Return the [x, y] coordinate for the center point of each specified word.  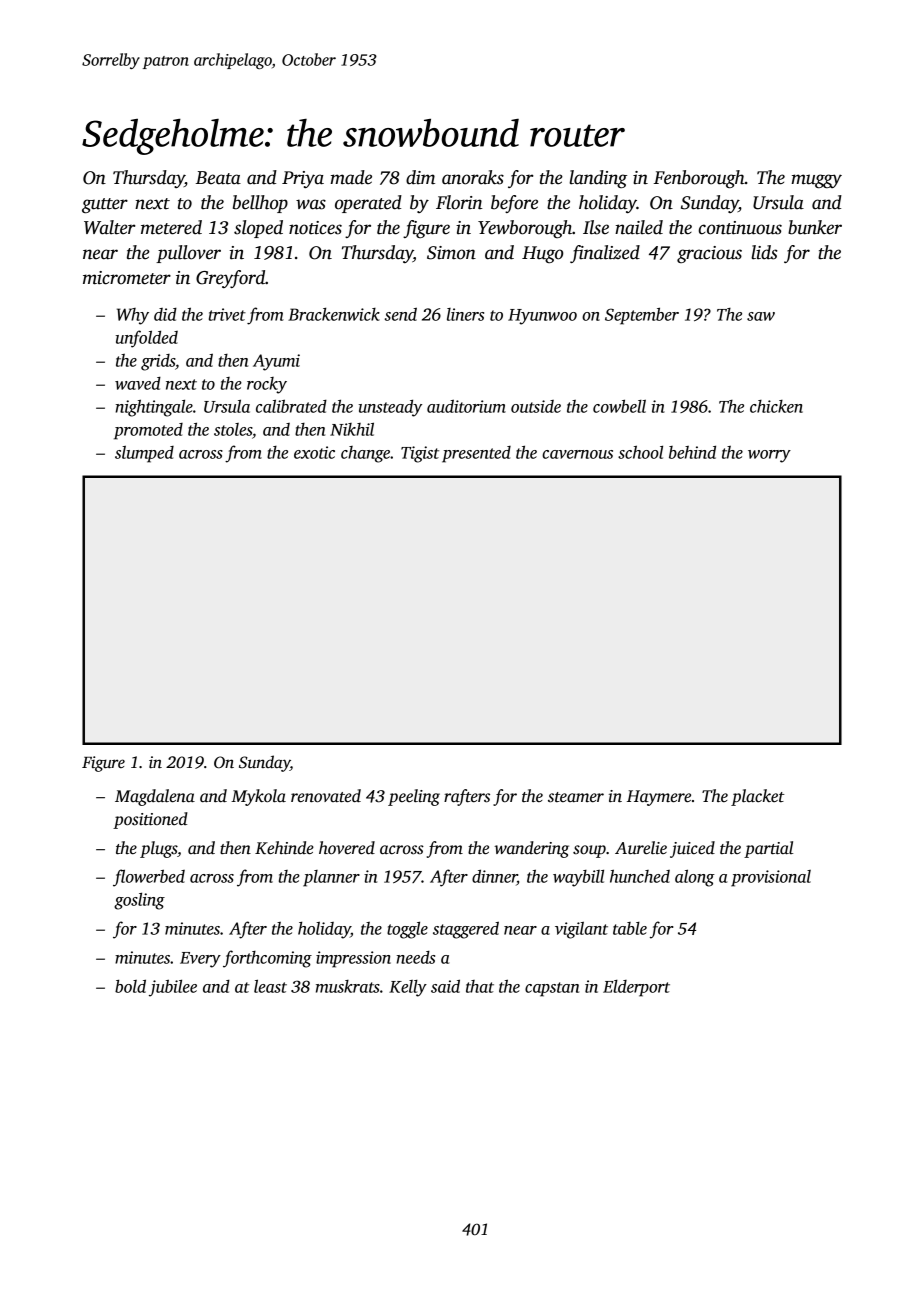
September [642, 316]
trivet [227, 314]
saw [761, 316]
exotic [314, 452]
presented [476, 454]
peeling [414, 797]
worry [769, 456]
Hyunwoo [542, 317]
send [401, 314]
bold [130, 986]
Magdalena [155, 797]
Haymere [659, 798]
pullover [188, 254]
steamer [576, 797]
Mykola [258, 797]
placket [758, 797]
